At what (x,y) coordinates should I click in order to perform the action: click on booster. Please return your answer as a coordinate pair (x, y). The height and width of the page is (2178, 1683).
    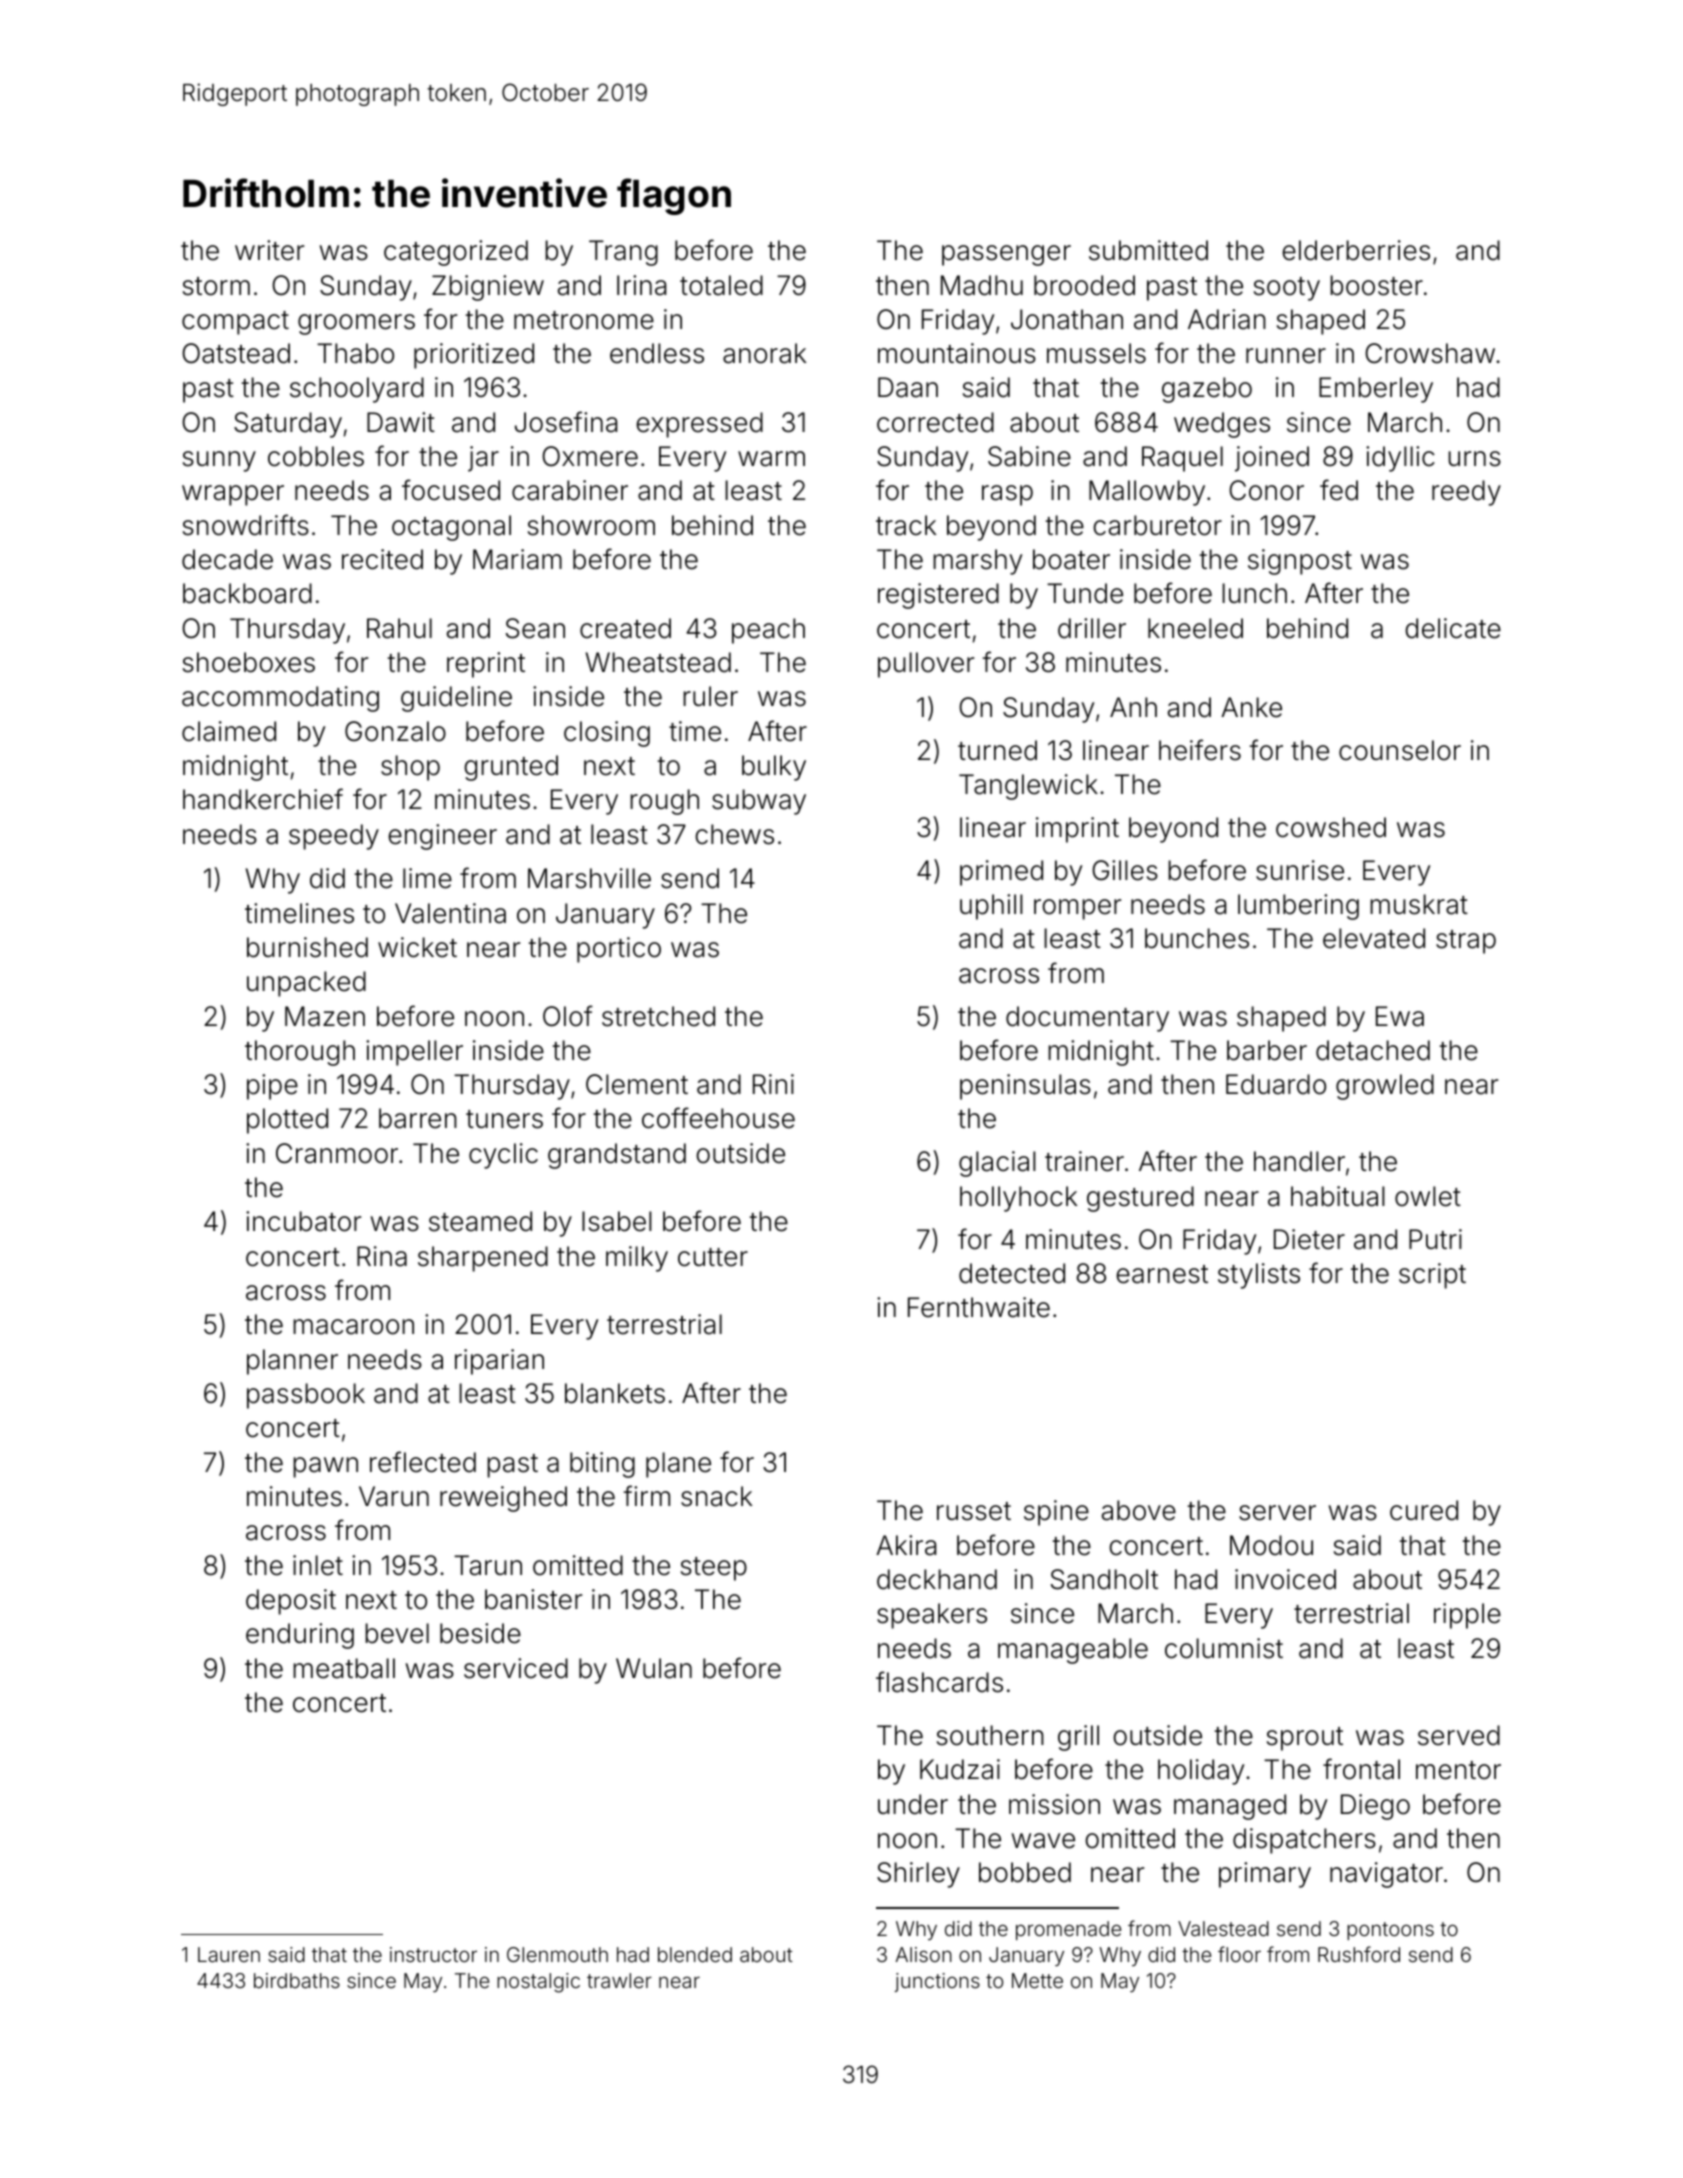
    Looking at the image, I should click on (1376, 285).
